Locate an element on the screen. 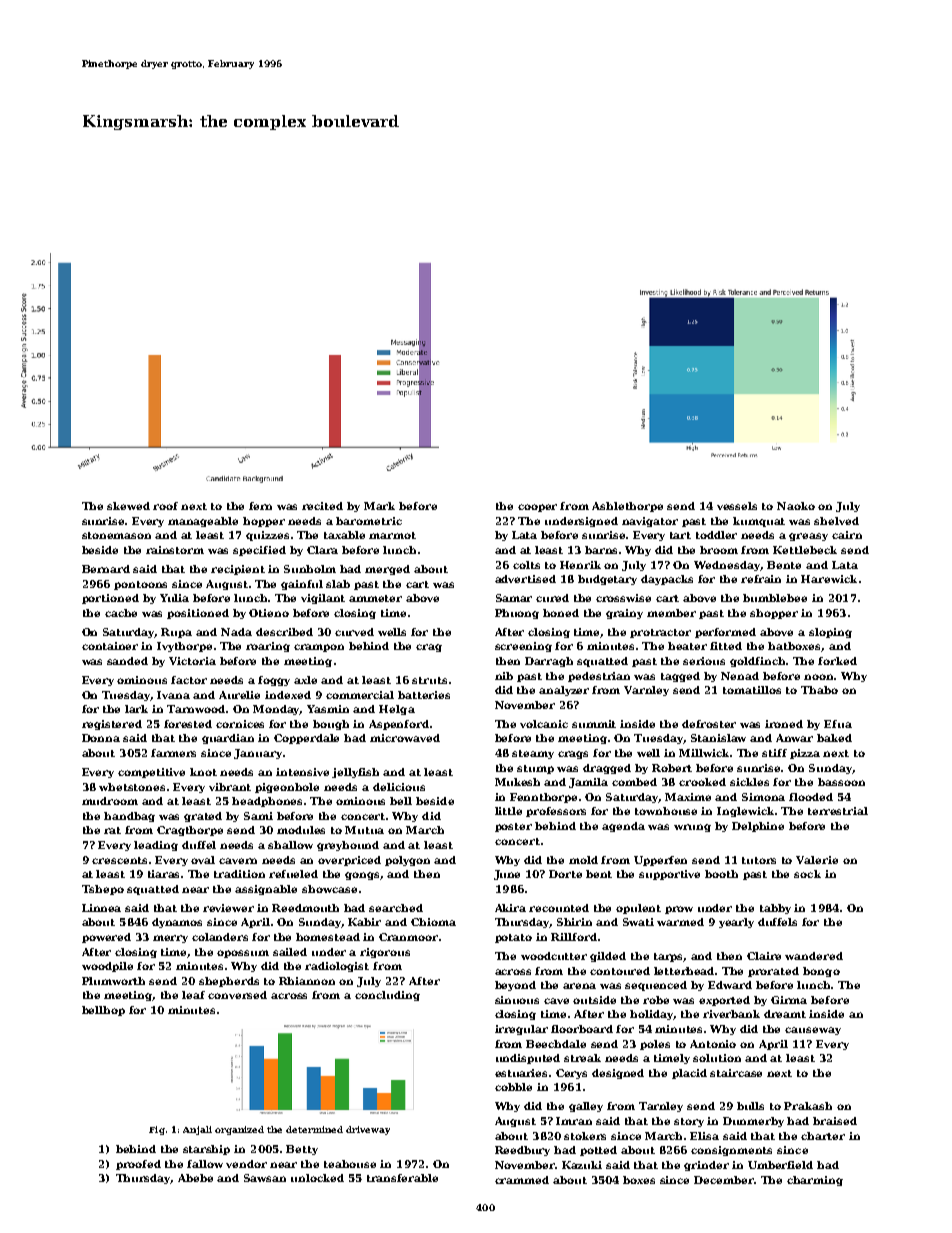  defroster is located at coordinates (709, 724).
